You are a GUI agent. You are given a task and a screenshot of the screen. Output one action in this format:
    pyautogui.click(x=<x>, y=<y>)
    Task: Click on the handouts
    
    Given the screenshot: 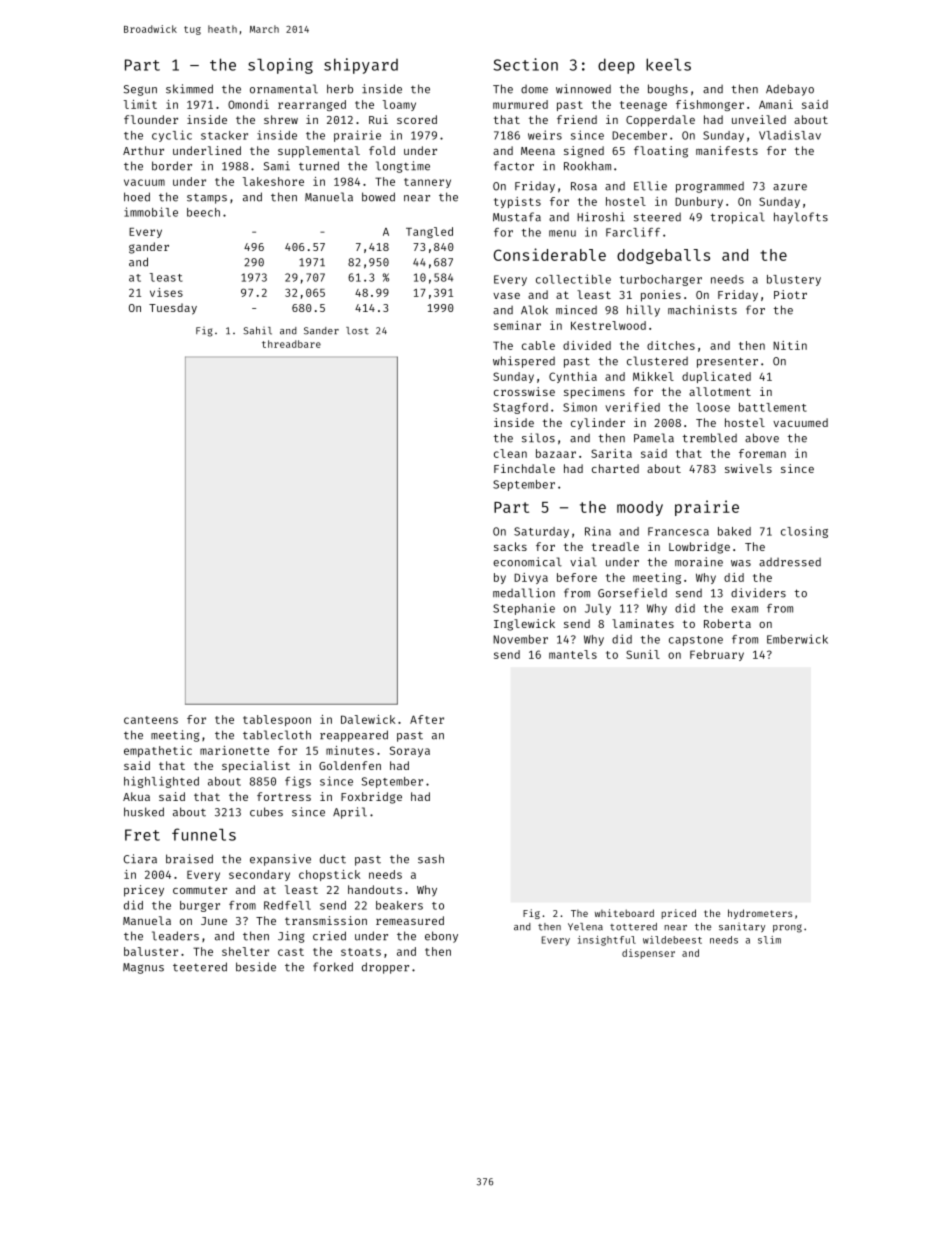 What is the action you would take?
    pyautogui.click(x=375, y=889)
